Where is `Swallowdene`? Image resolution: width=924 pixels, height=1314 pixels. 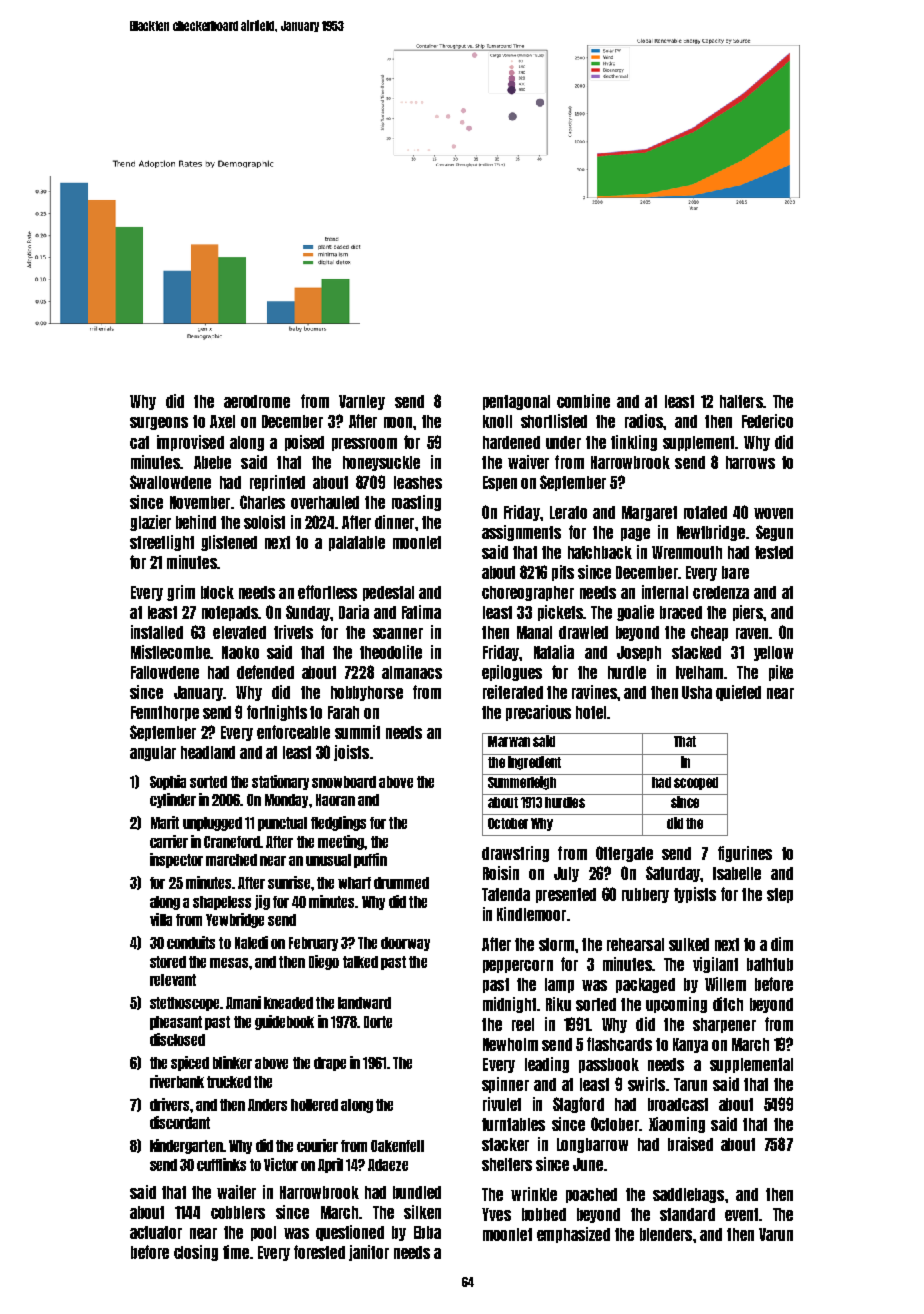
Swallowdene is located at coordinates (170, 482).
